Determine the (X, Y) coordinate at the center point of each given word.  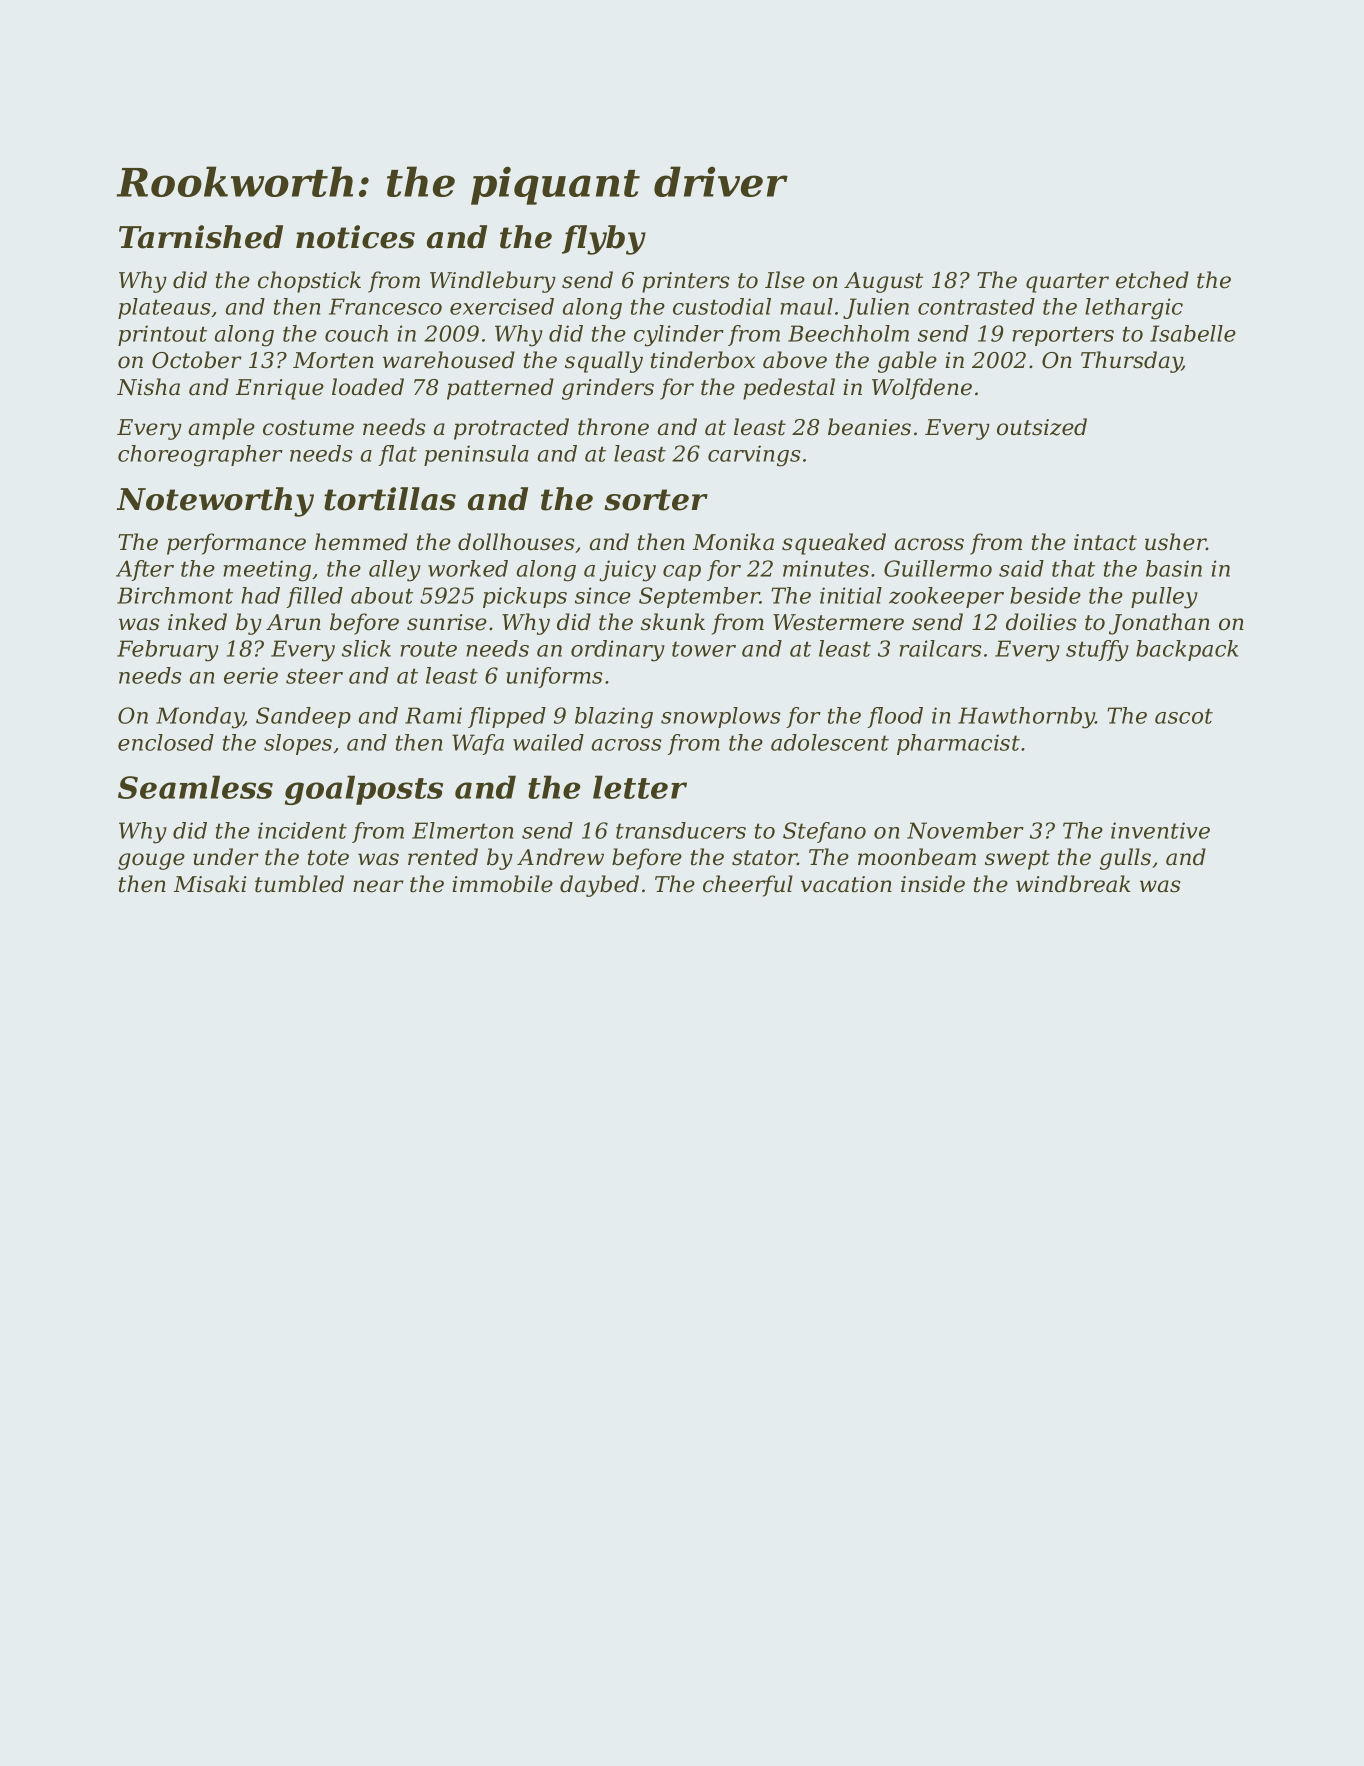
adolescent (830, 742)
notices (355, 237)
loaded (368, 387)
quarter (1067, 283)
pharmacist (958, 744)
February (168, 651)
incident (302, 830)
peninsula (476, 455)
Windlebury (493, 282)
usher (1175, 542)
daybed (599, 886)
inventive (1160, 830)
